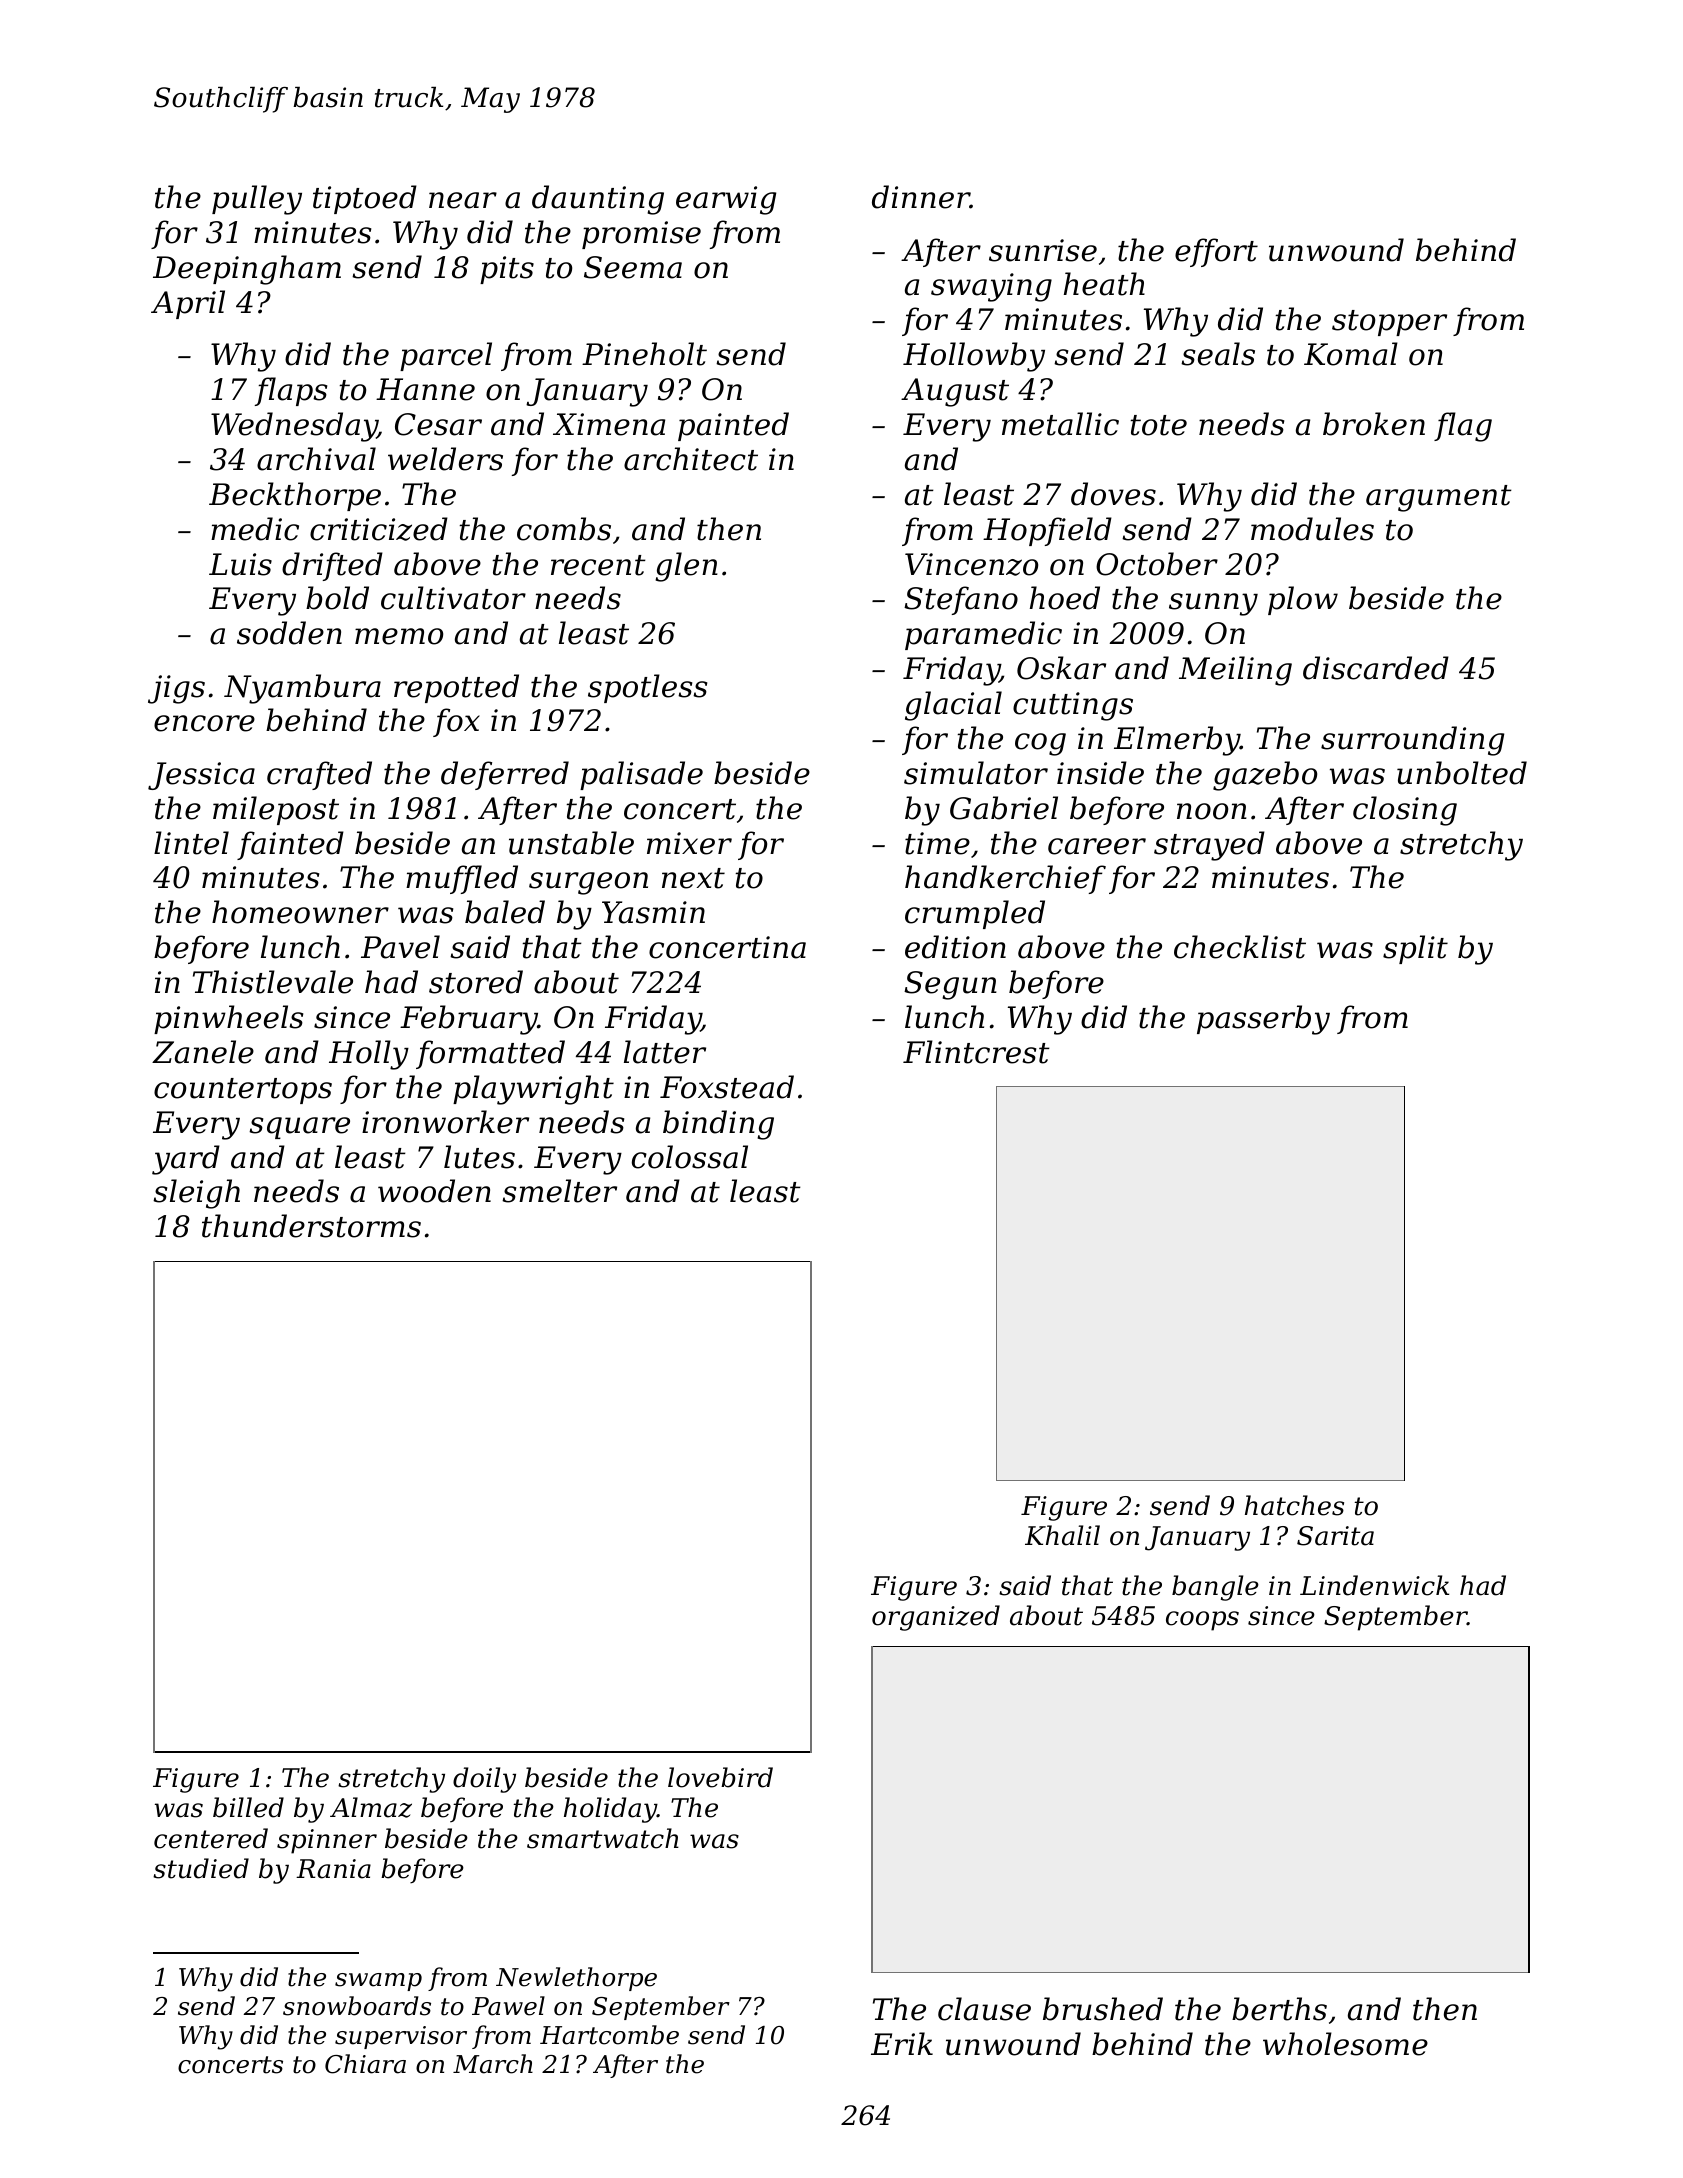 The image size is (1683, 2178). What do you see at coordinates (446, 356) in the page?
I see `parcel` at bounding box center [446, 356].
